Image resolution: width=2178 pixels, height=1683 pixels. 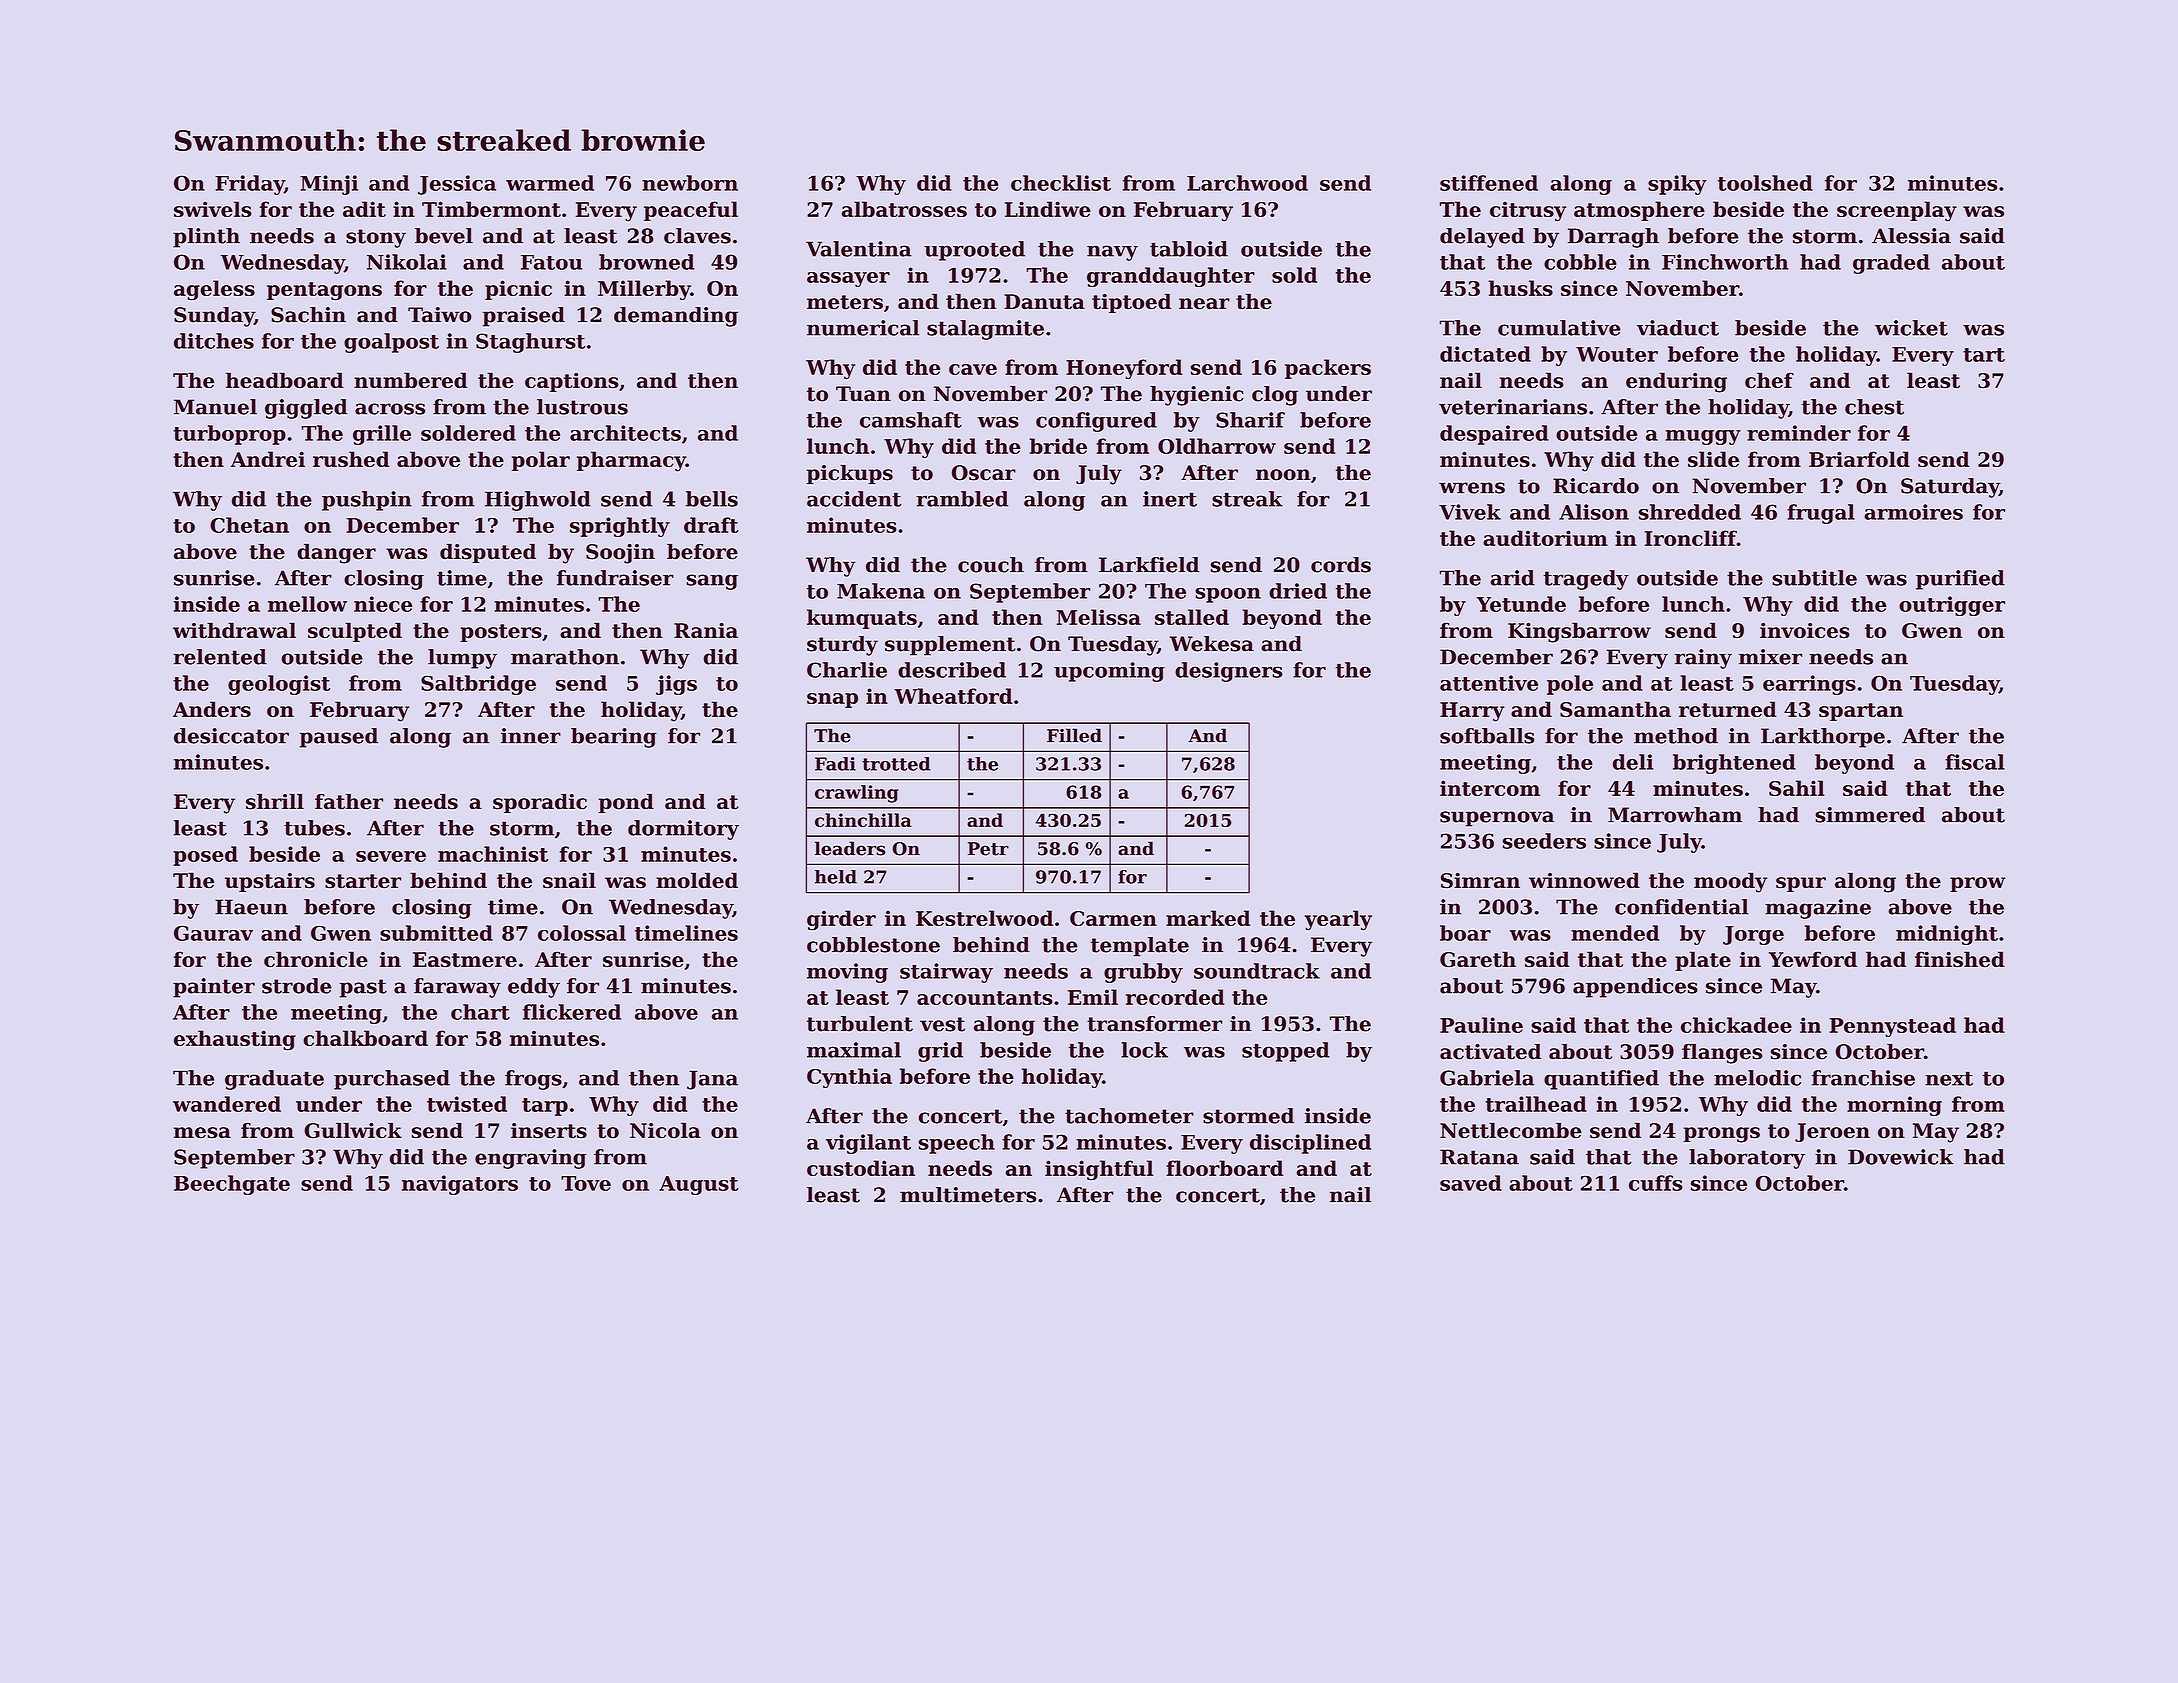 What do you see at coordinates (478, 685) in the screenshot?
I see `Saltbridge` at bounding box center [478, 685].
